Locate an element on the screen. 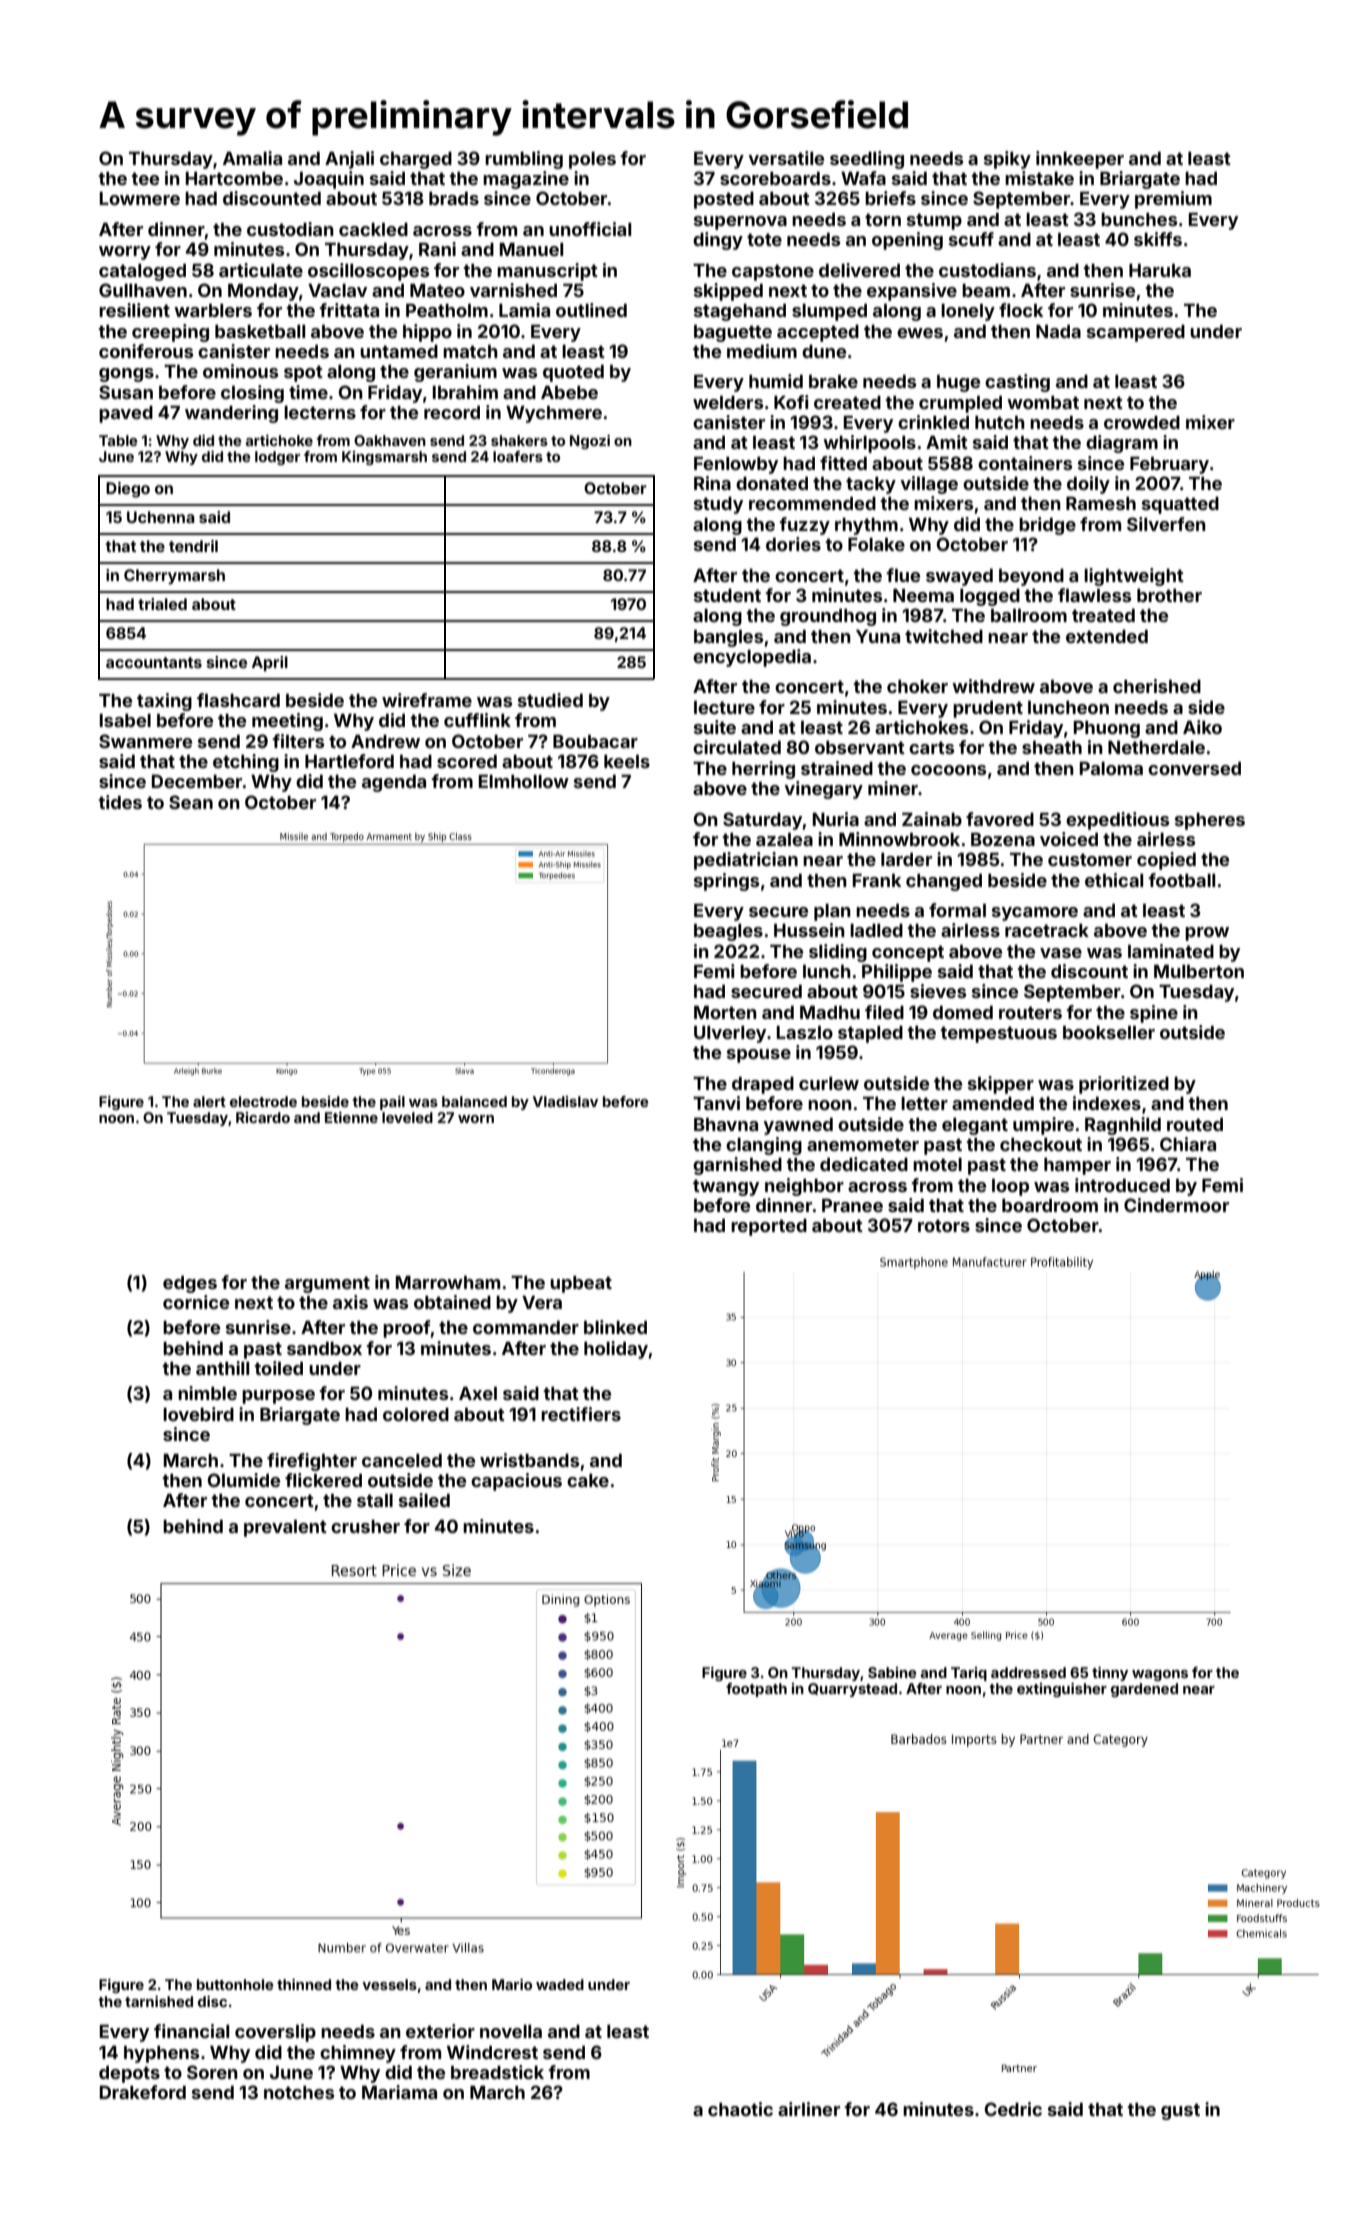  accountants is located at coordinates (154, 662).
